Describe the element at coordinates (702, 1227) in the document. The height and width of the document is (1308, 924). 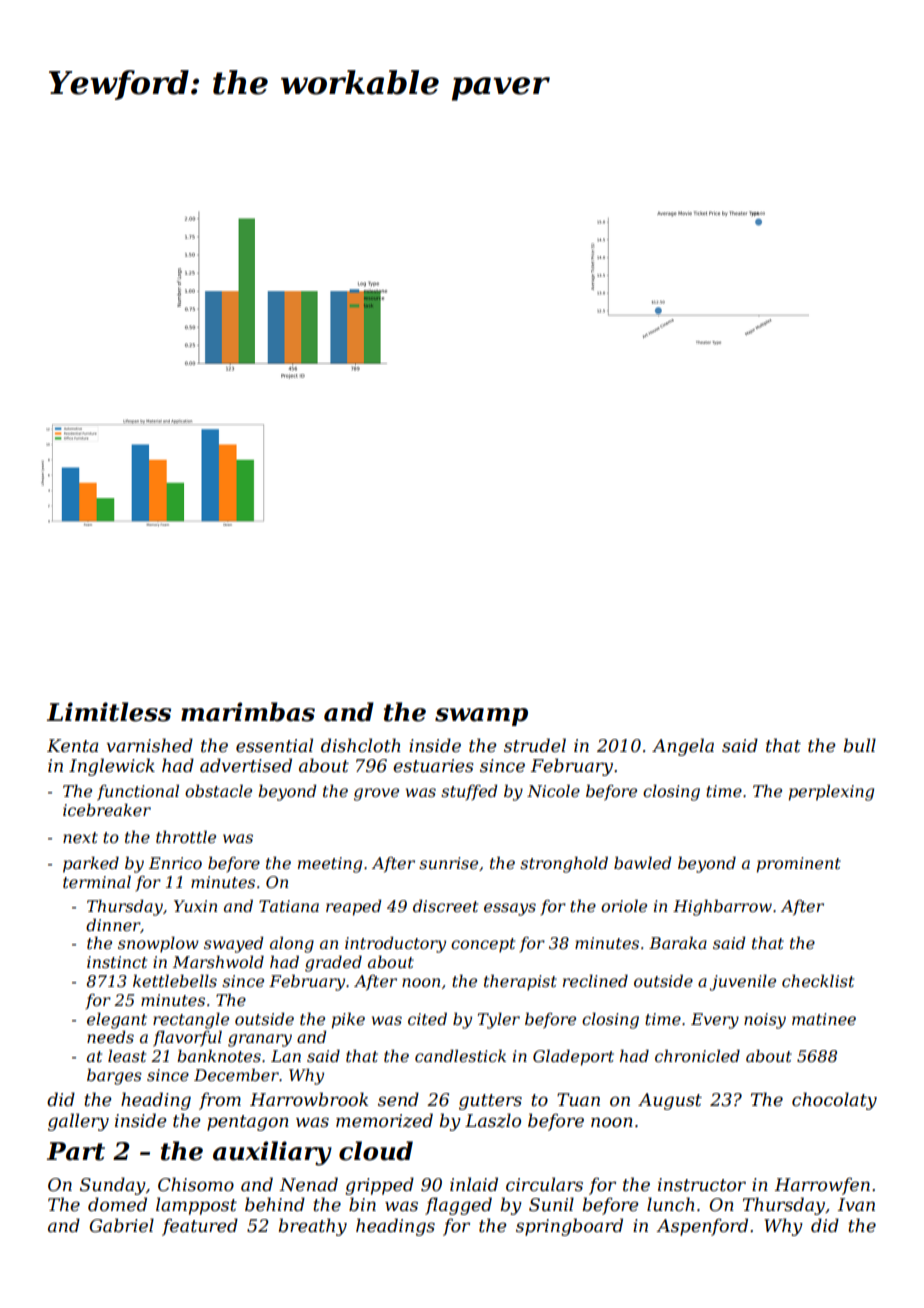
I see `Aspenford` at that location.
